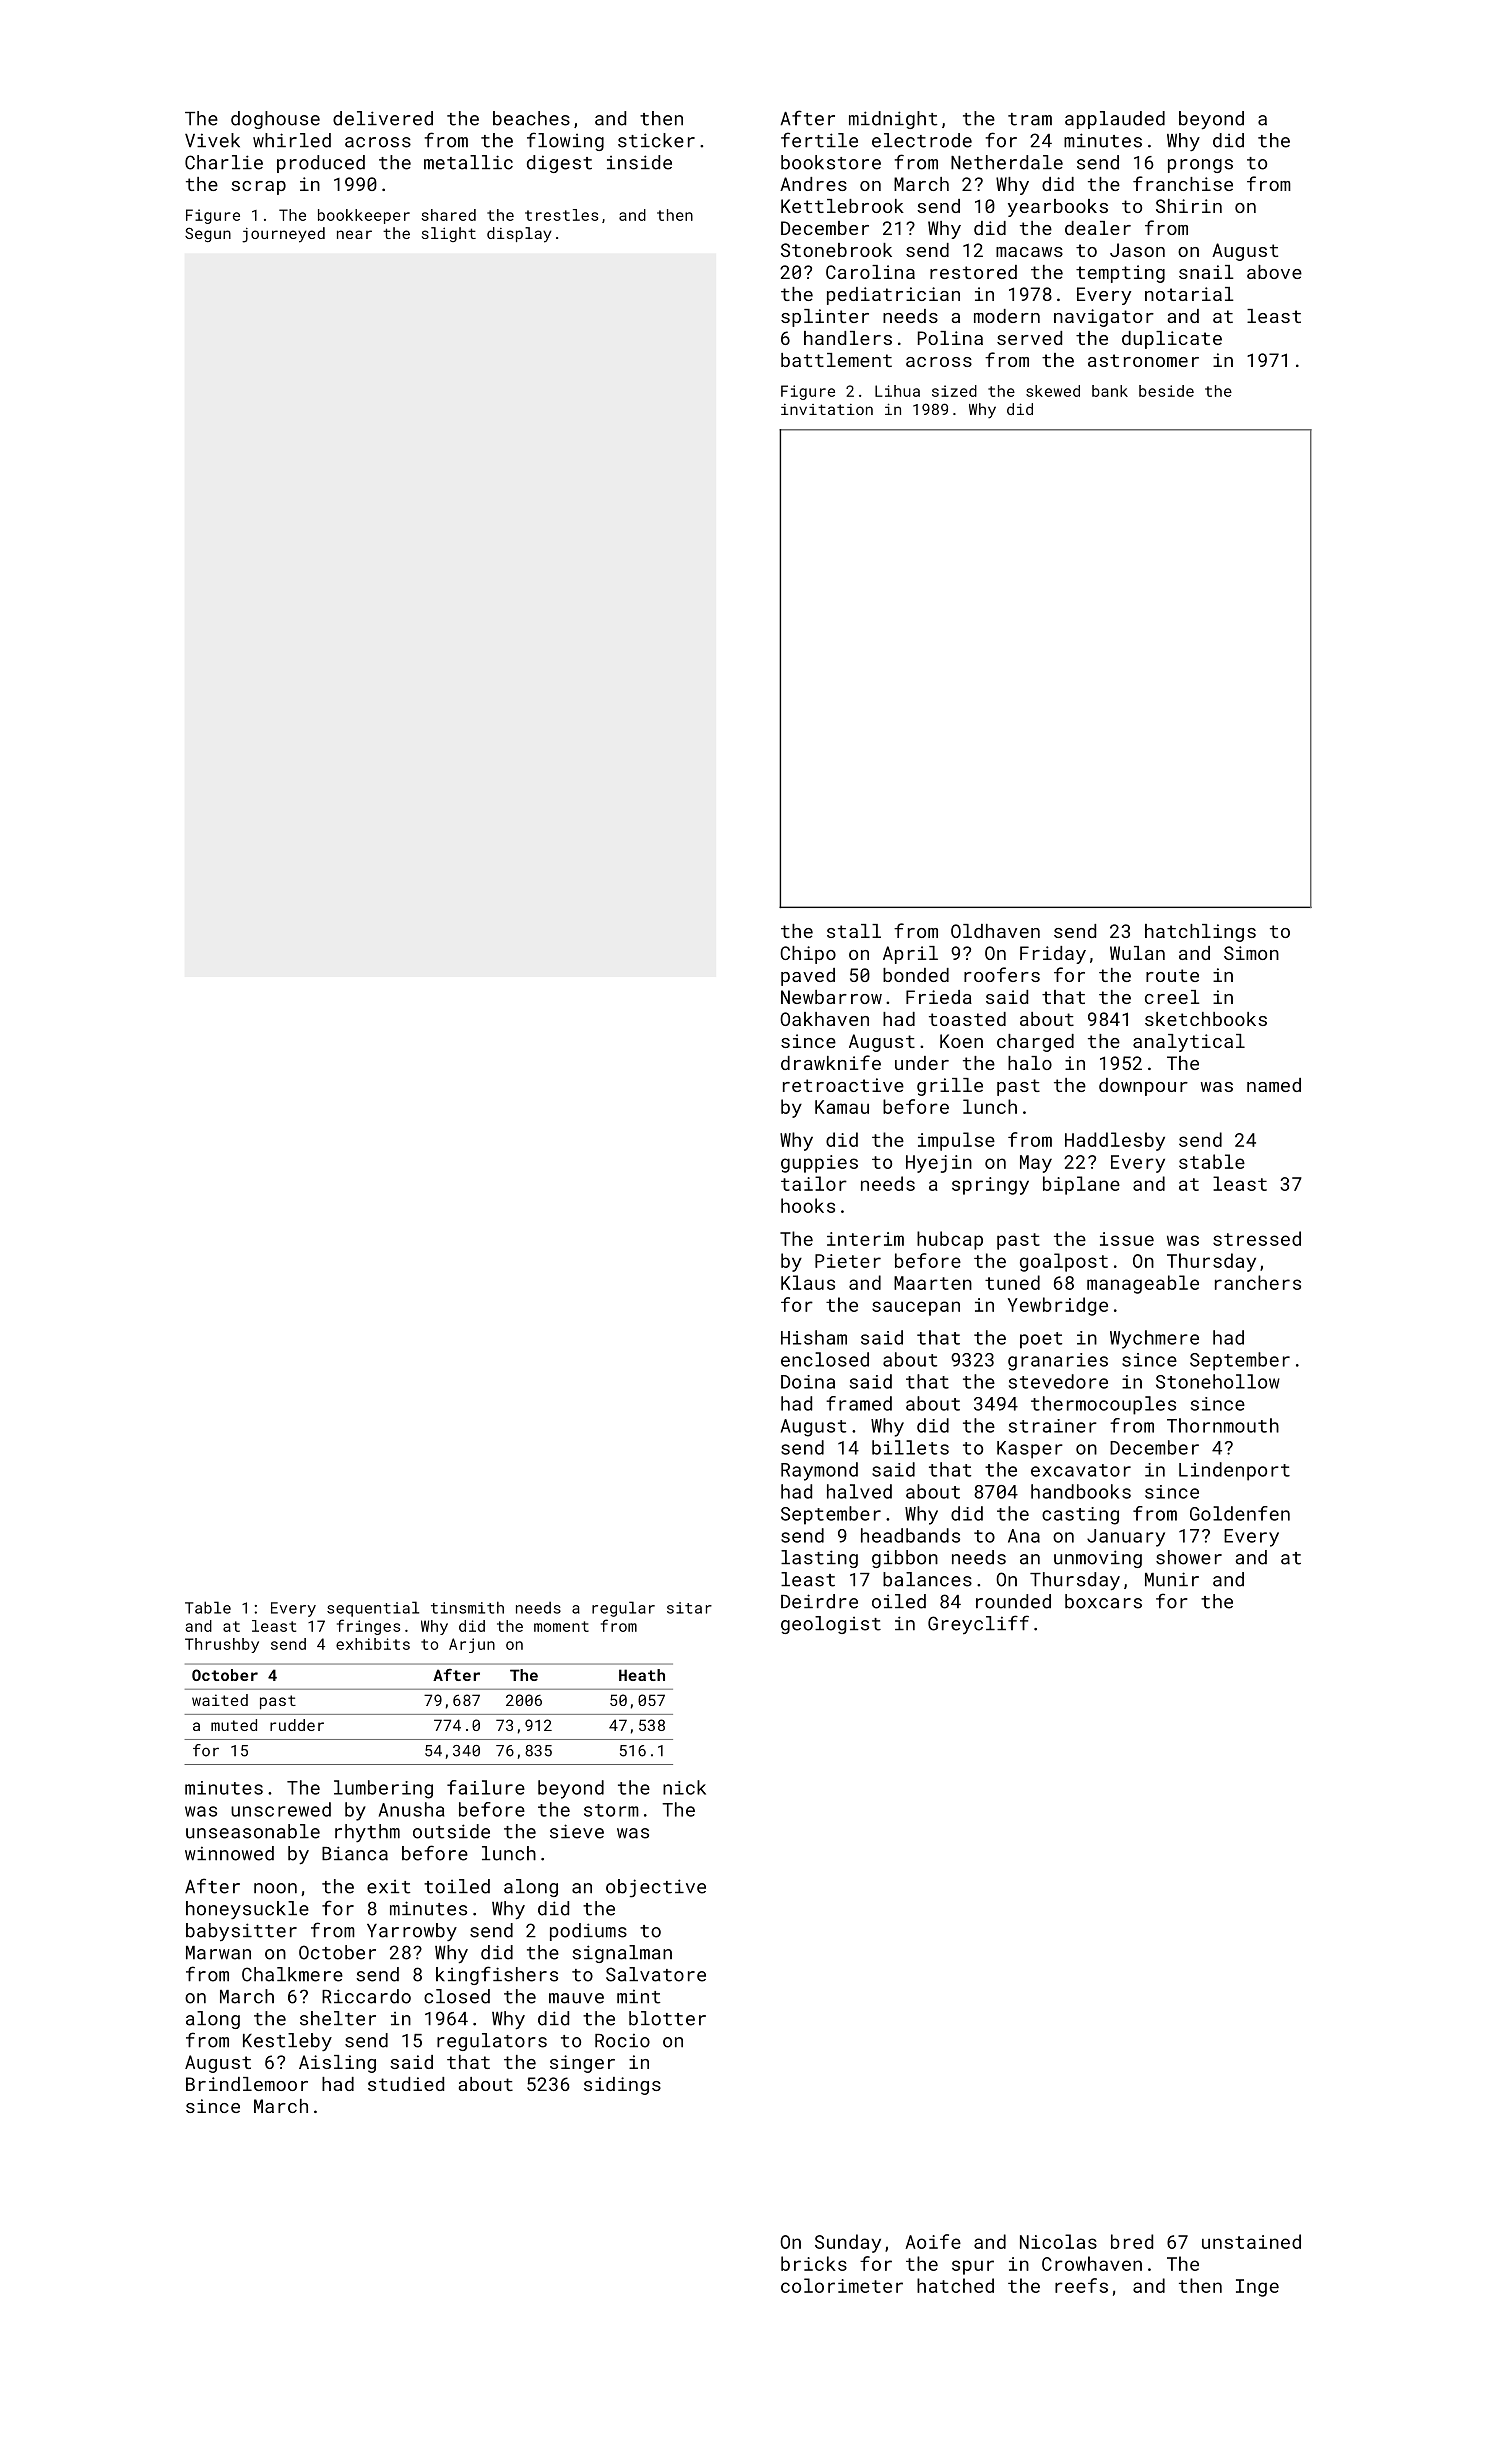 The width and height of the page is (1496, 2464). What do you see at coordinates (531, 118) in the page?
I see `beaches` at bounding box center [531, 118].
